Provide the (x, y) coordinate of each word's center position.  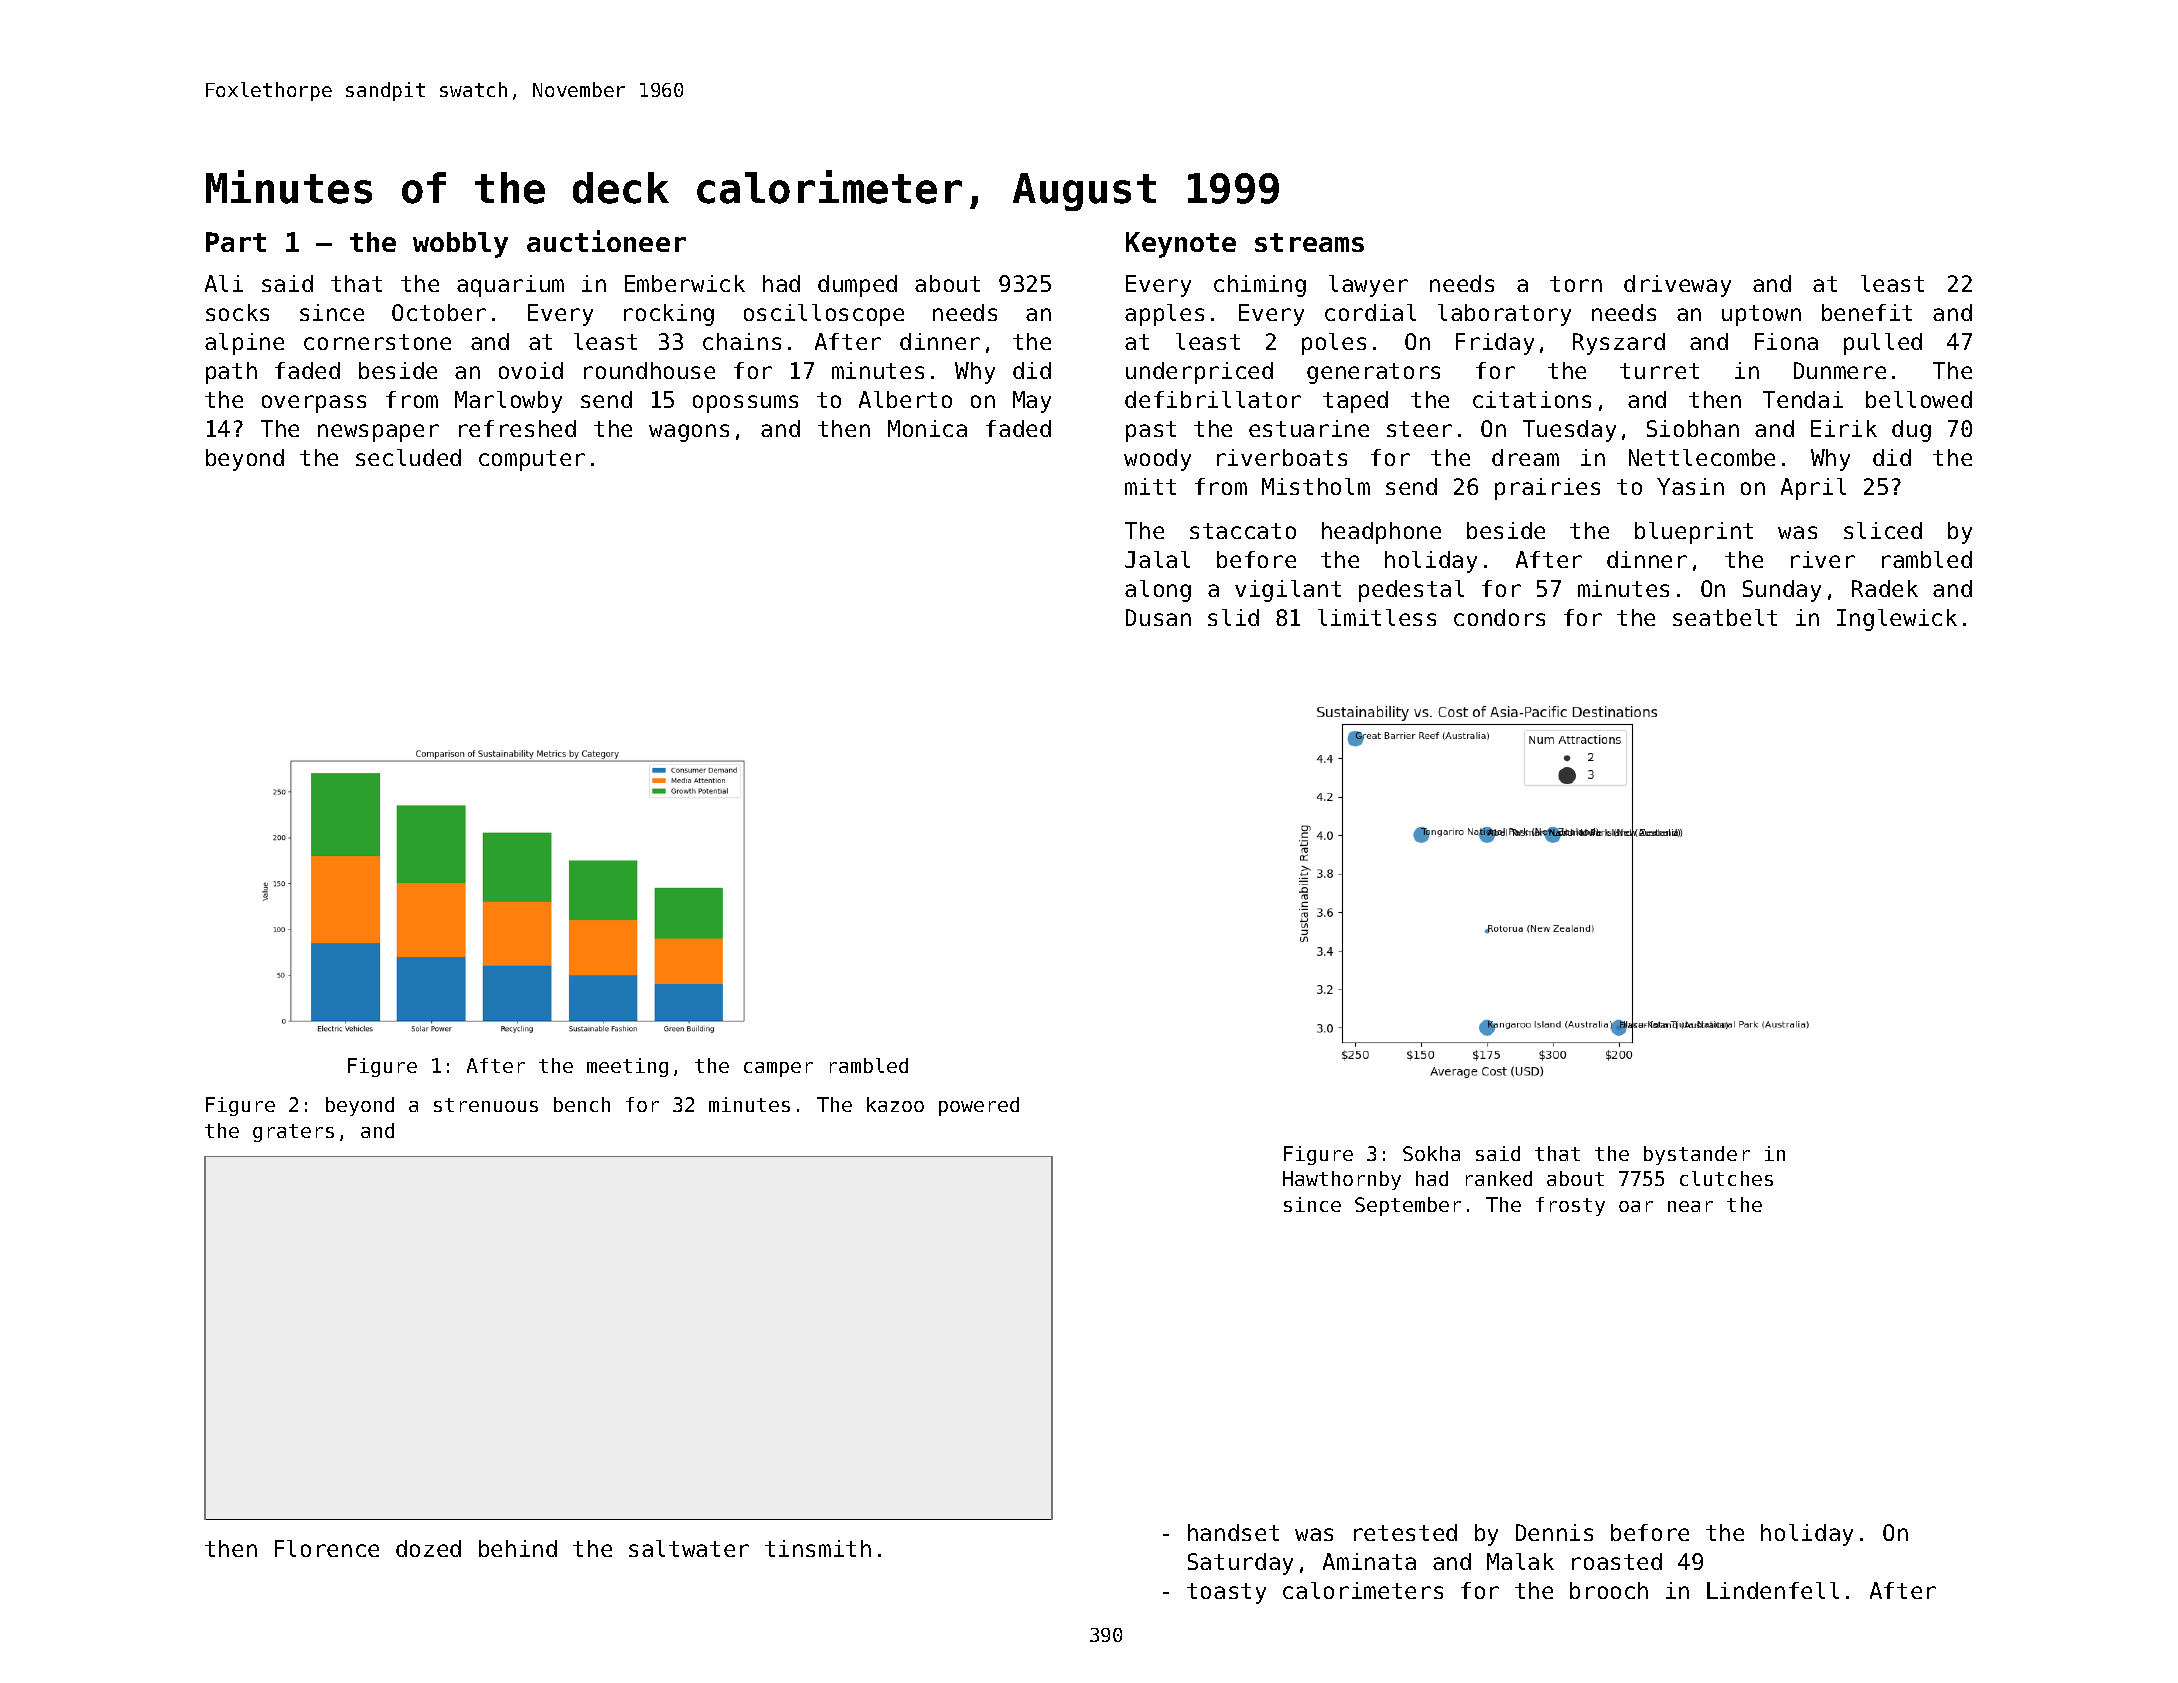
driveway (1677, 286)
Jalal (1157, 559)
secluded (408, 457)
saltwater (689, 1548)
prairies (1547, 489)
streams (1309, 242)
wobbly (460, 245)
